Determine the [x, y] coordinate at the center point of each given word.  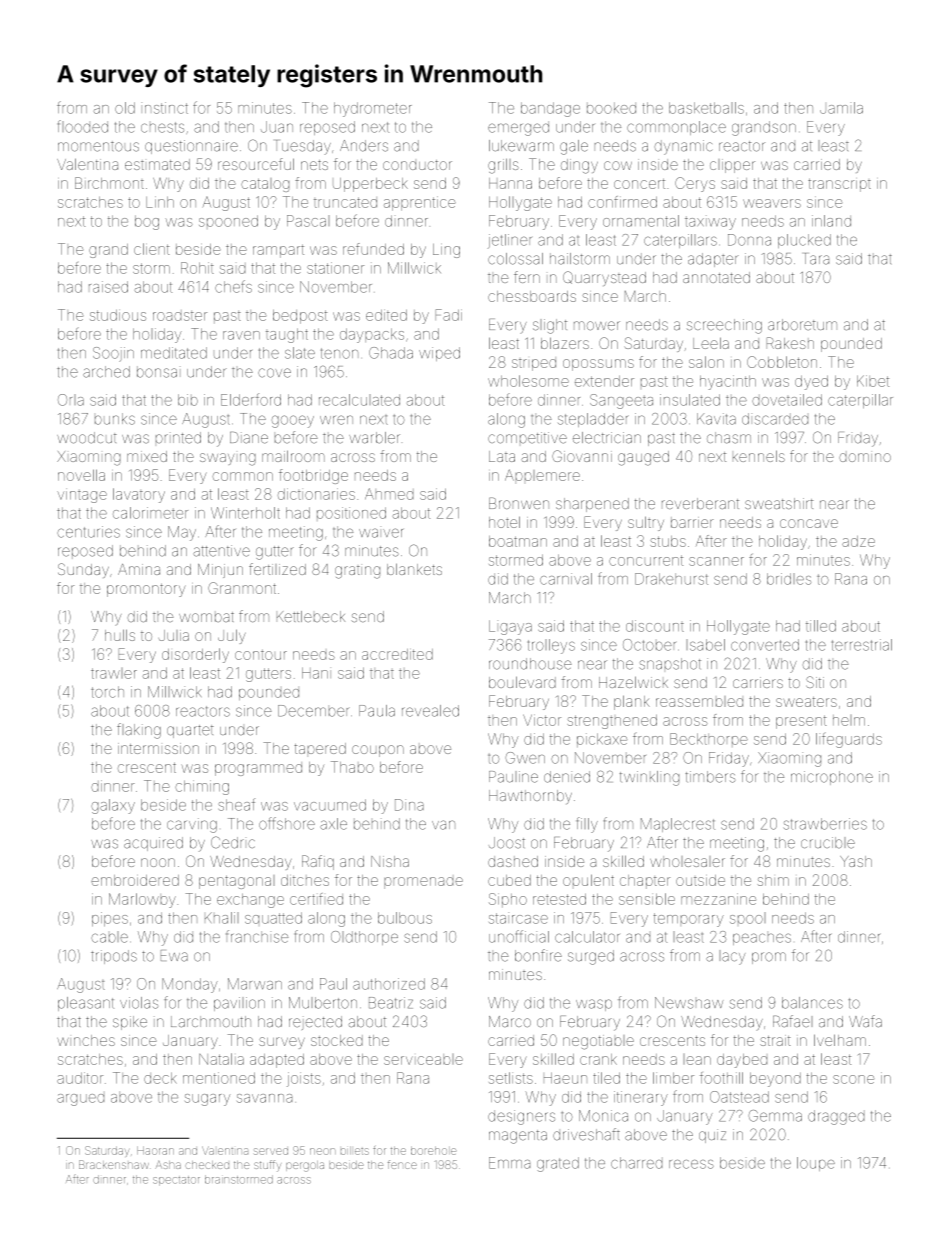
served [271, 1151]
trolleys [551, 646]
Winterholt [245, 513]
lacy [732, 957]
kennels [759, 456]
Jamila [841, 108]
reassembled [699, 701]
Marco [510, 1021]
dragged [836, 1117]
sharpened [592, 505]
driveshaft [586, 1134]
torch [107, 692]
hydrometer [373, 109]
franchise [257, 936]
